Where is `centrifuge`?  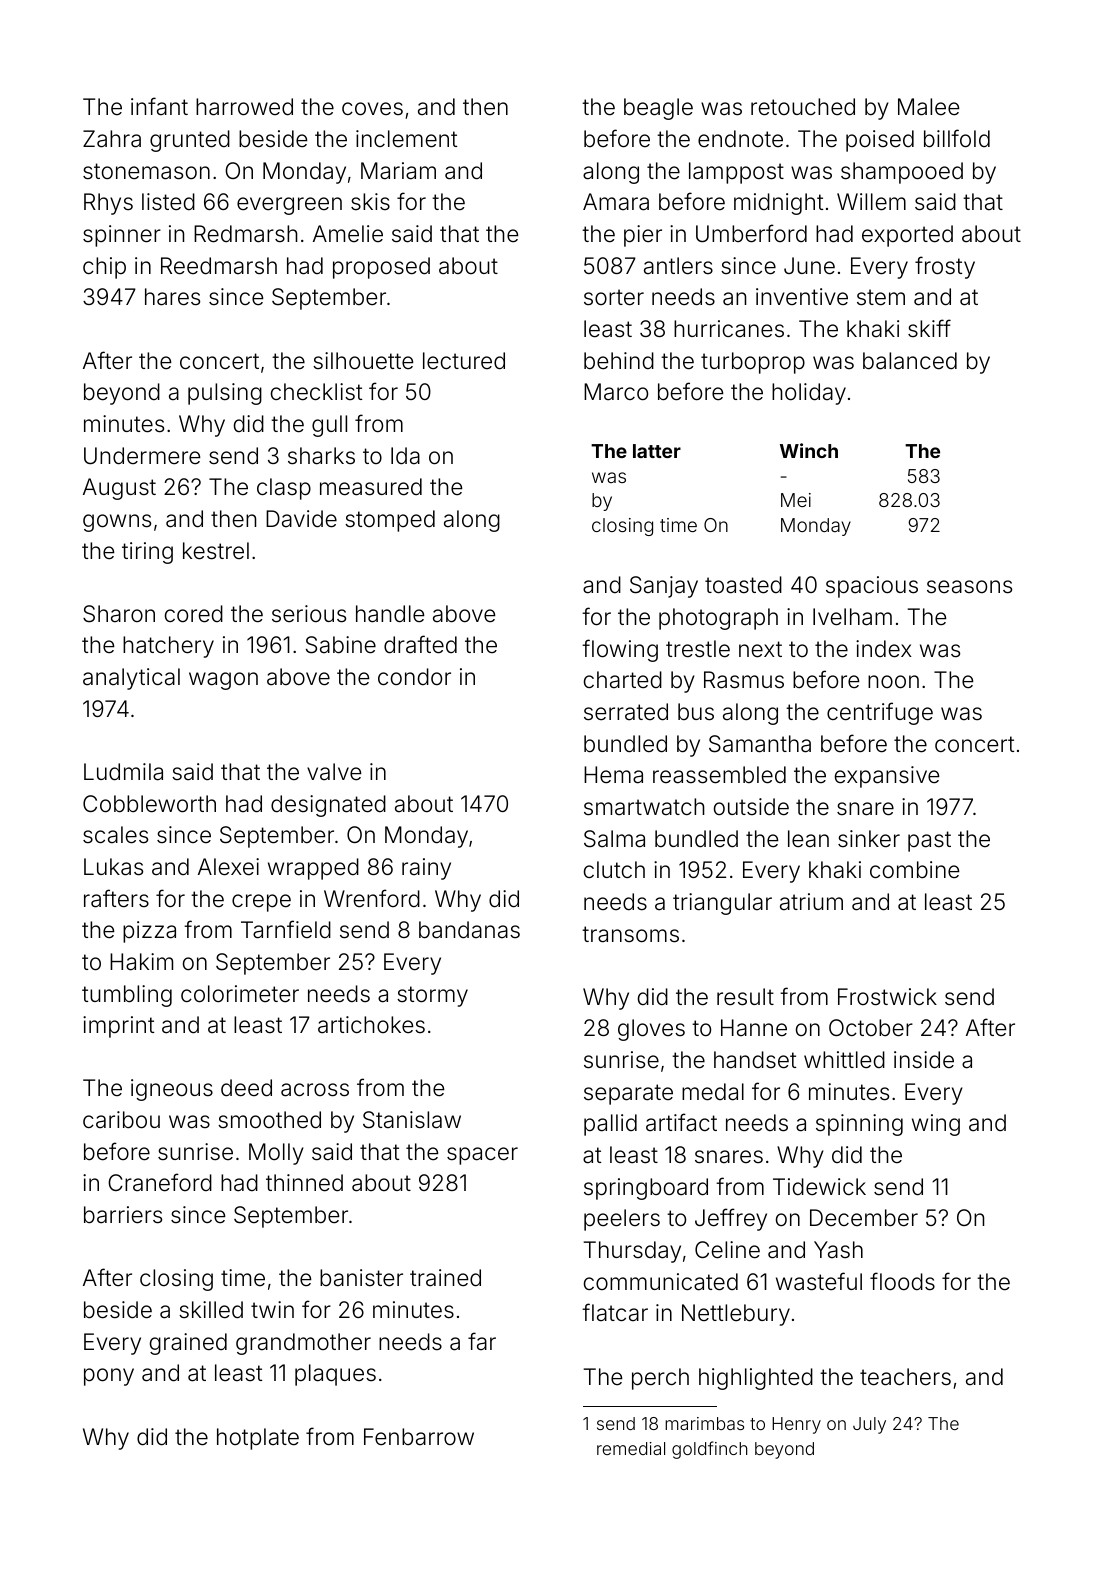
centrifuge is located at coordinates (880, 713).
